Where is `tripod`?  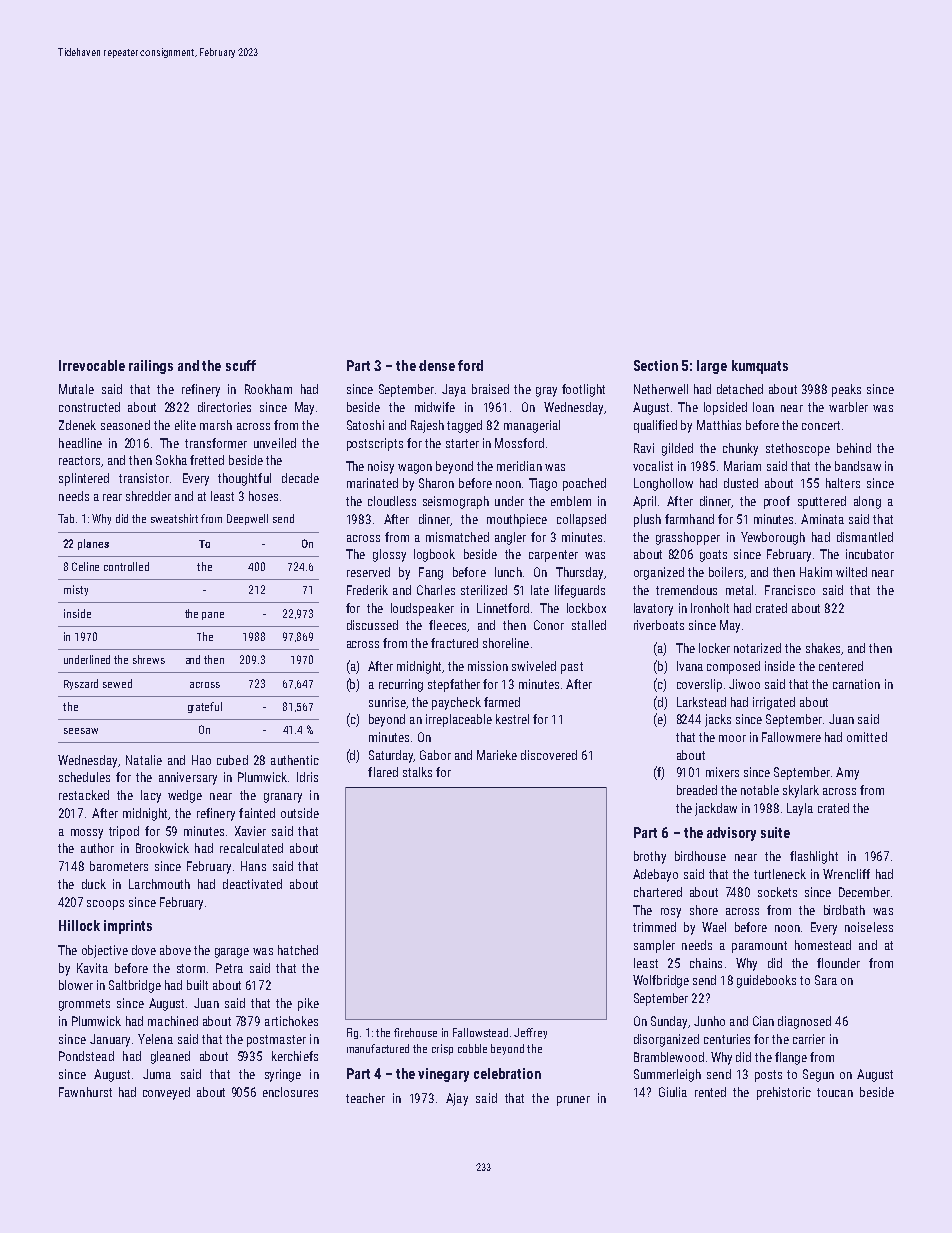
tripod is located at coordinates (124, 832).
